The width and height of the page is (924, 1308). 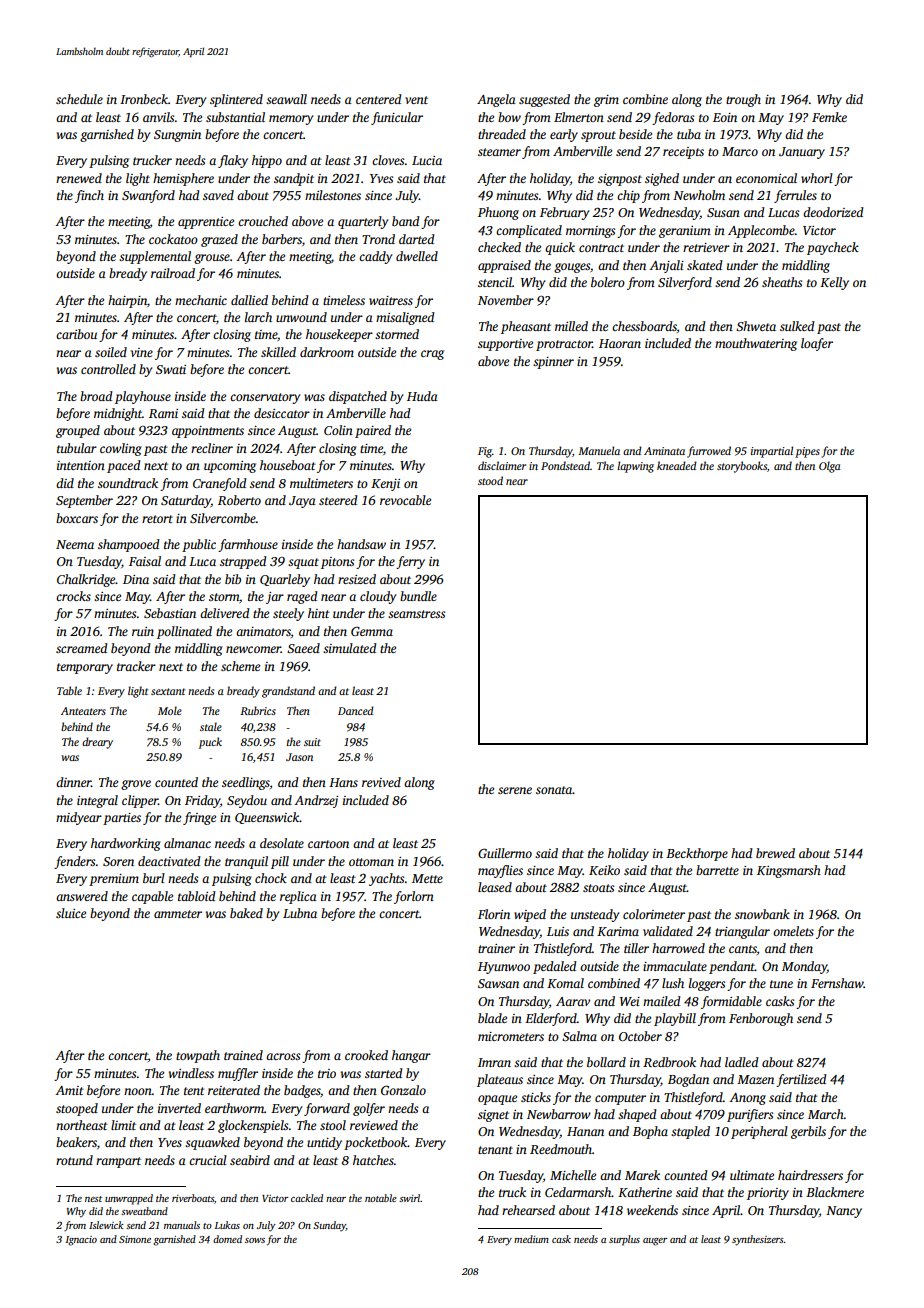 What do you see at coordinates (76, 1142) in the page?
I see `beakers` at bounding box center [76, 1142].
